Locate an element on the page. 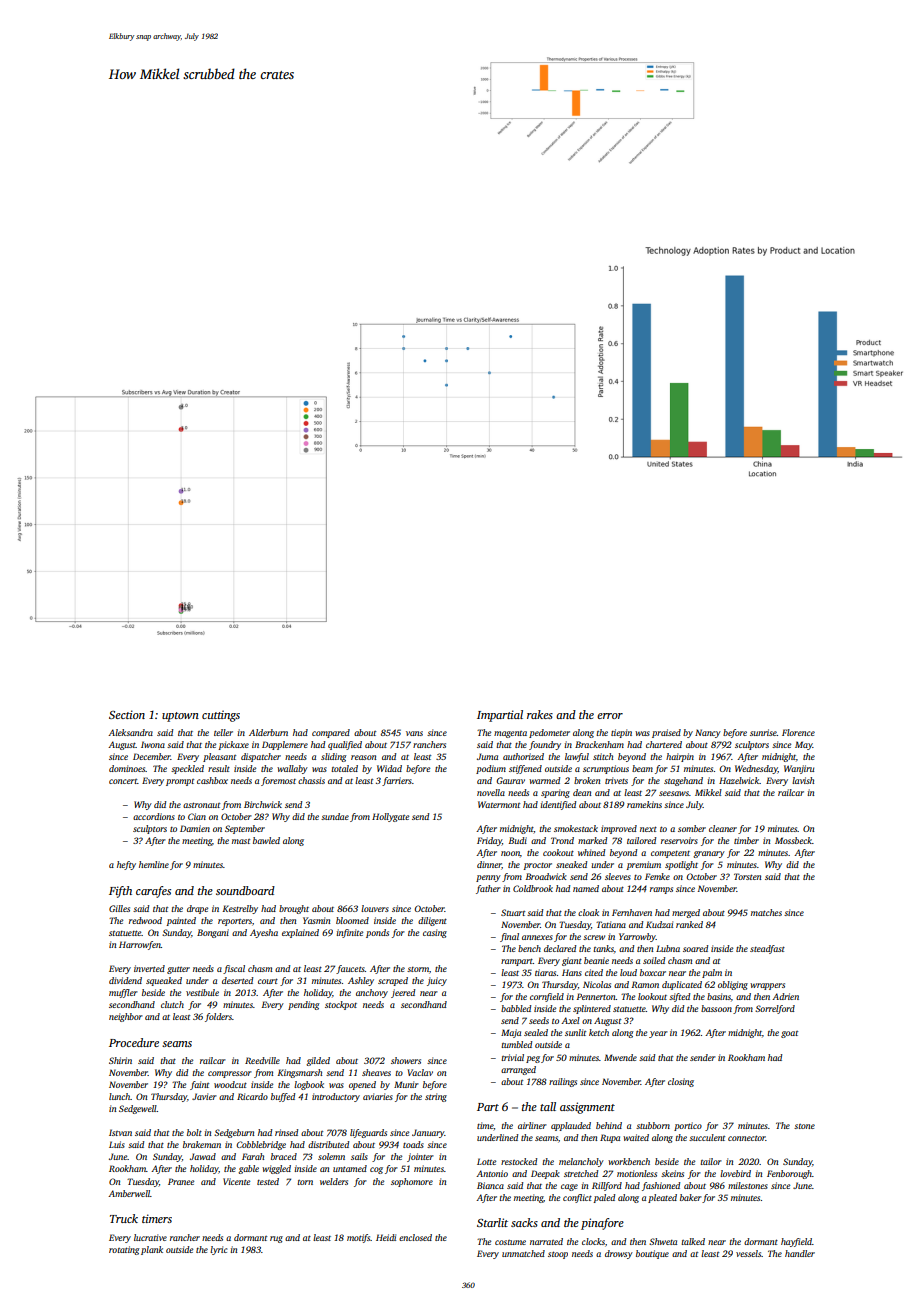 This image has height=1308, width=924. hayfield is located at coordinates (796, 1242).
